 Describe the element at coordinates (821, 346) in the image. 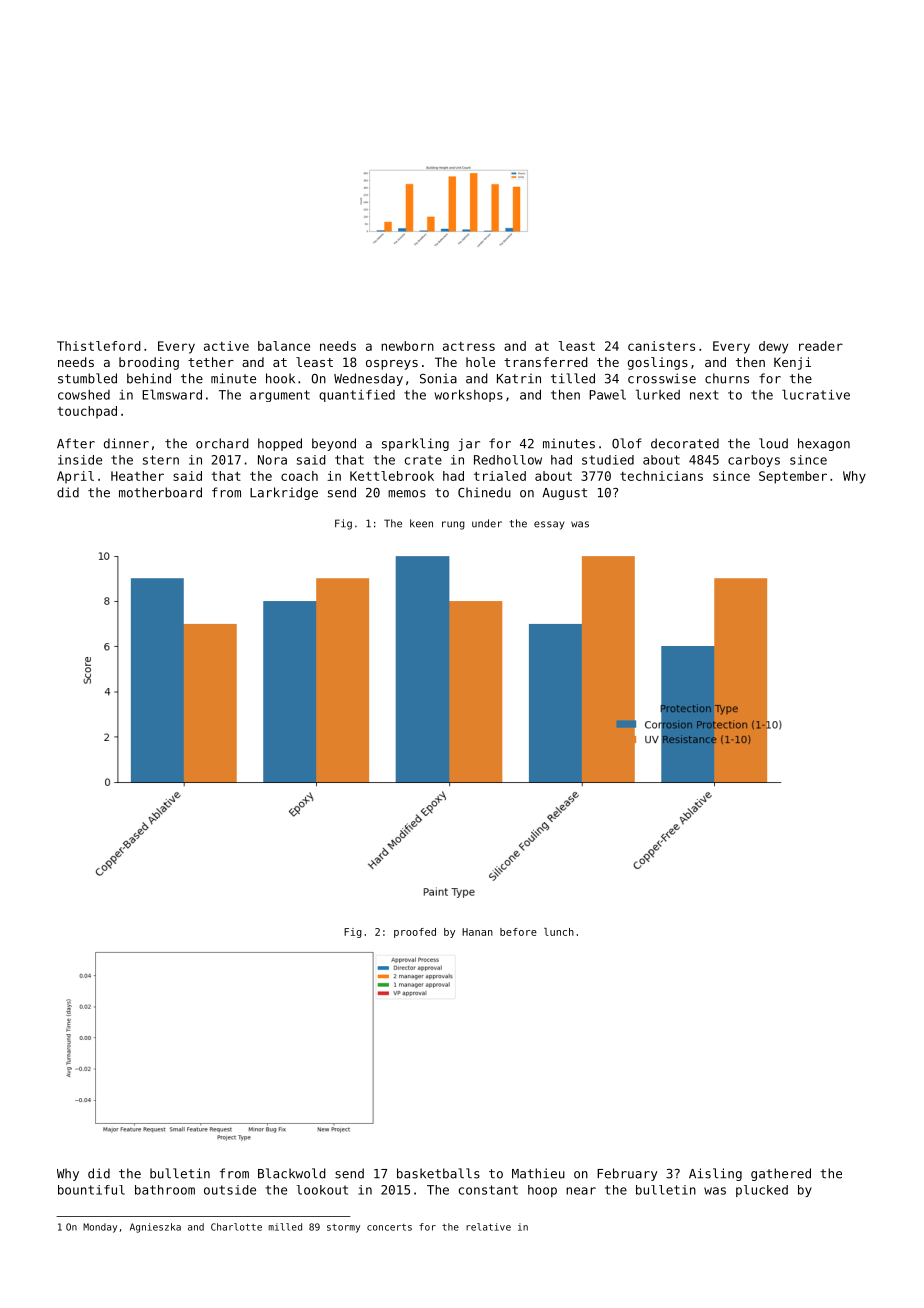

I see `reader` at that location.
